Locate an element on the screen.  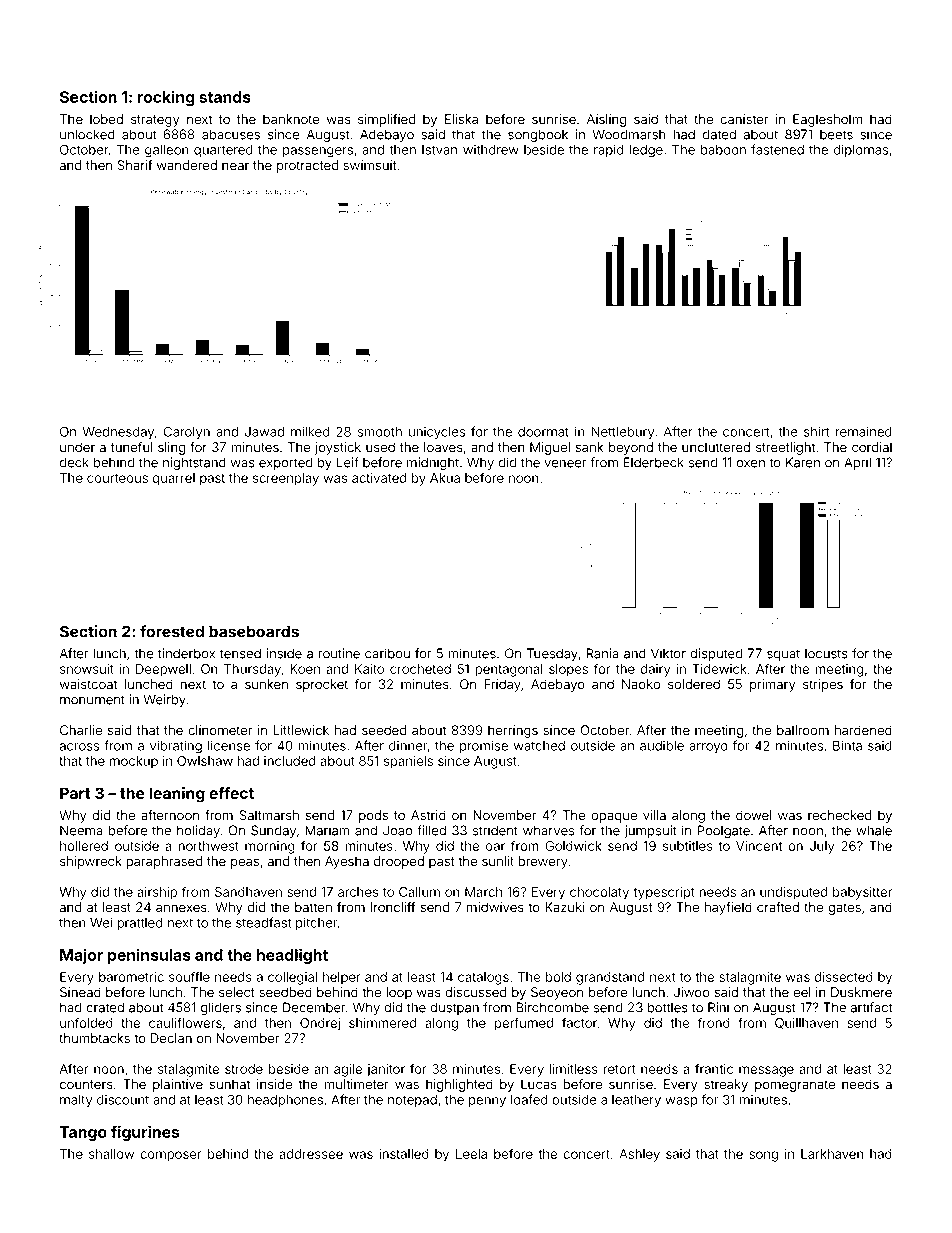
Karen is located at coordinates (803, 462).
